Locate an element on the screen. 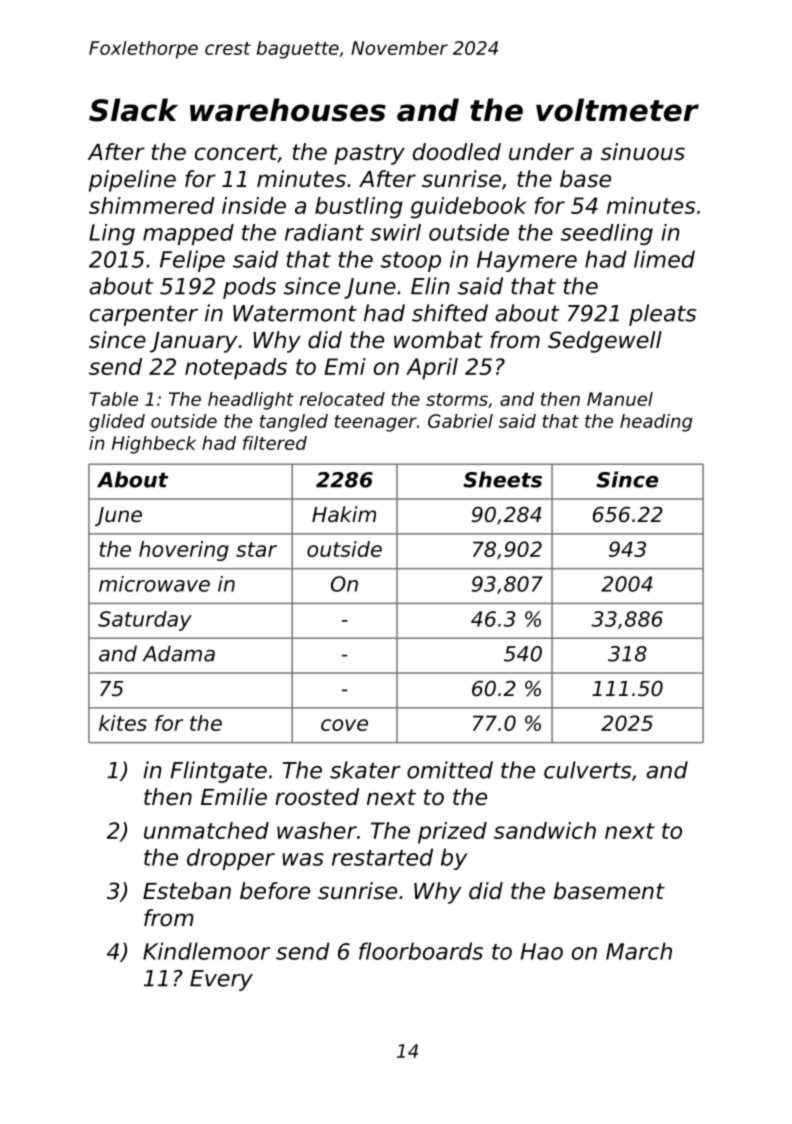 This screenshot has height=1124, width=792. inside is located at coordinates (254, 205).
